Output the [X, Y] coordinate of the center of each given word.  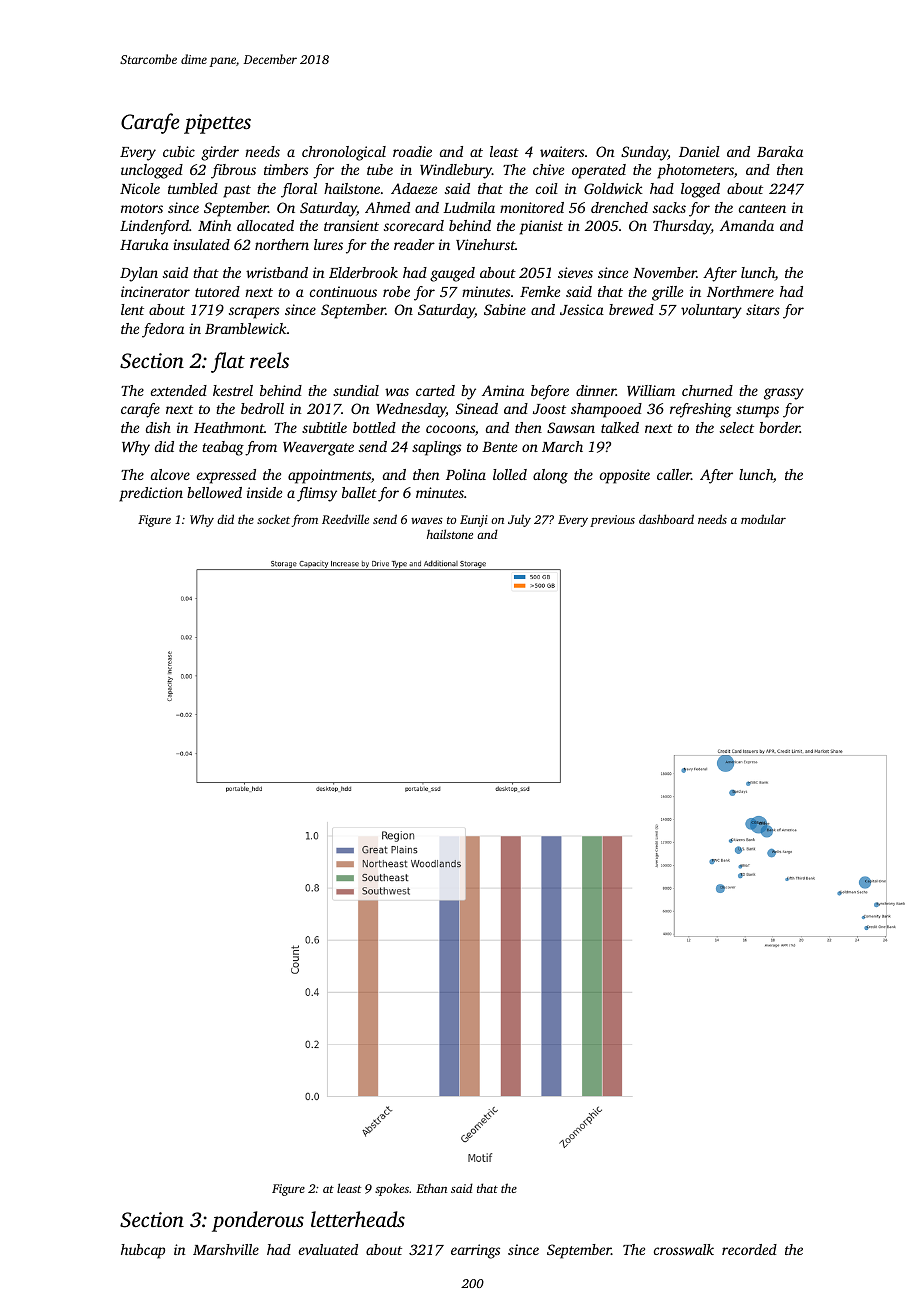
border [779, 427]
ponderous [258, 1221]
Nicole [140, 188]
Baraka [780, 151]
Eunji [474, 521]
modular [763, 519]
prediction [151, 494]
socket [273, 519]
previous [612, 521]
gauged [452, 274]
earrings [475, 1251]
